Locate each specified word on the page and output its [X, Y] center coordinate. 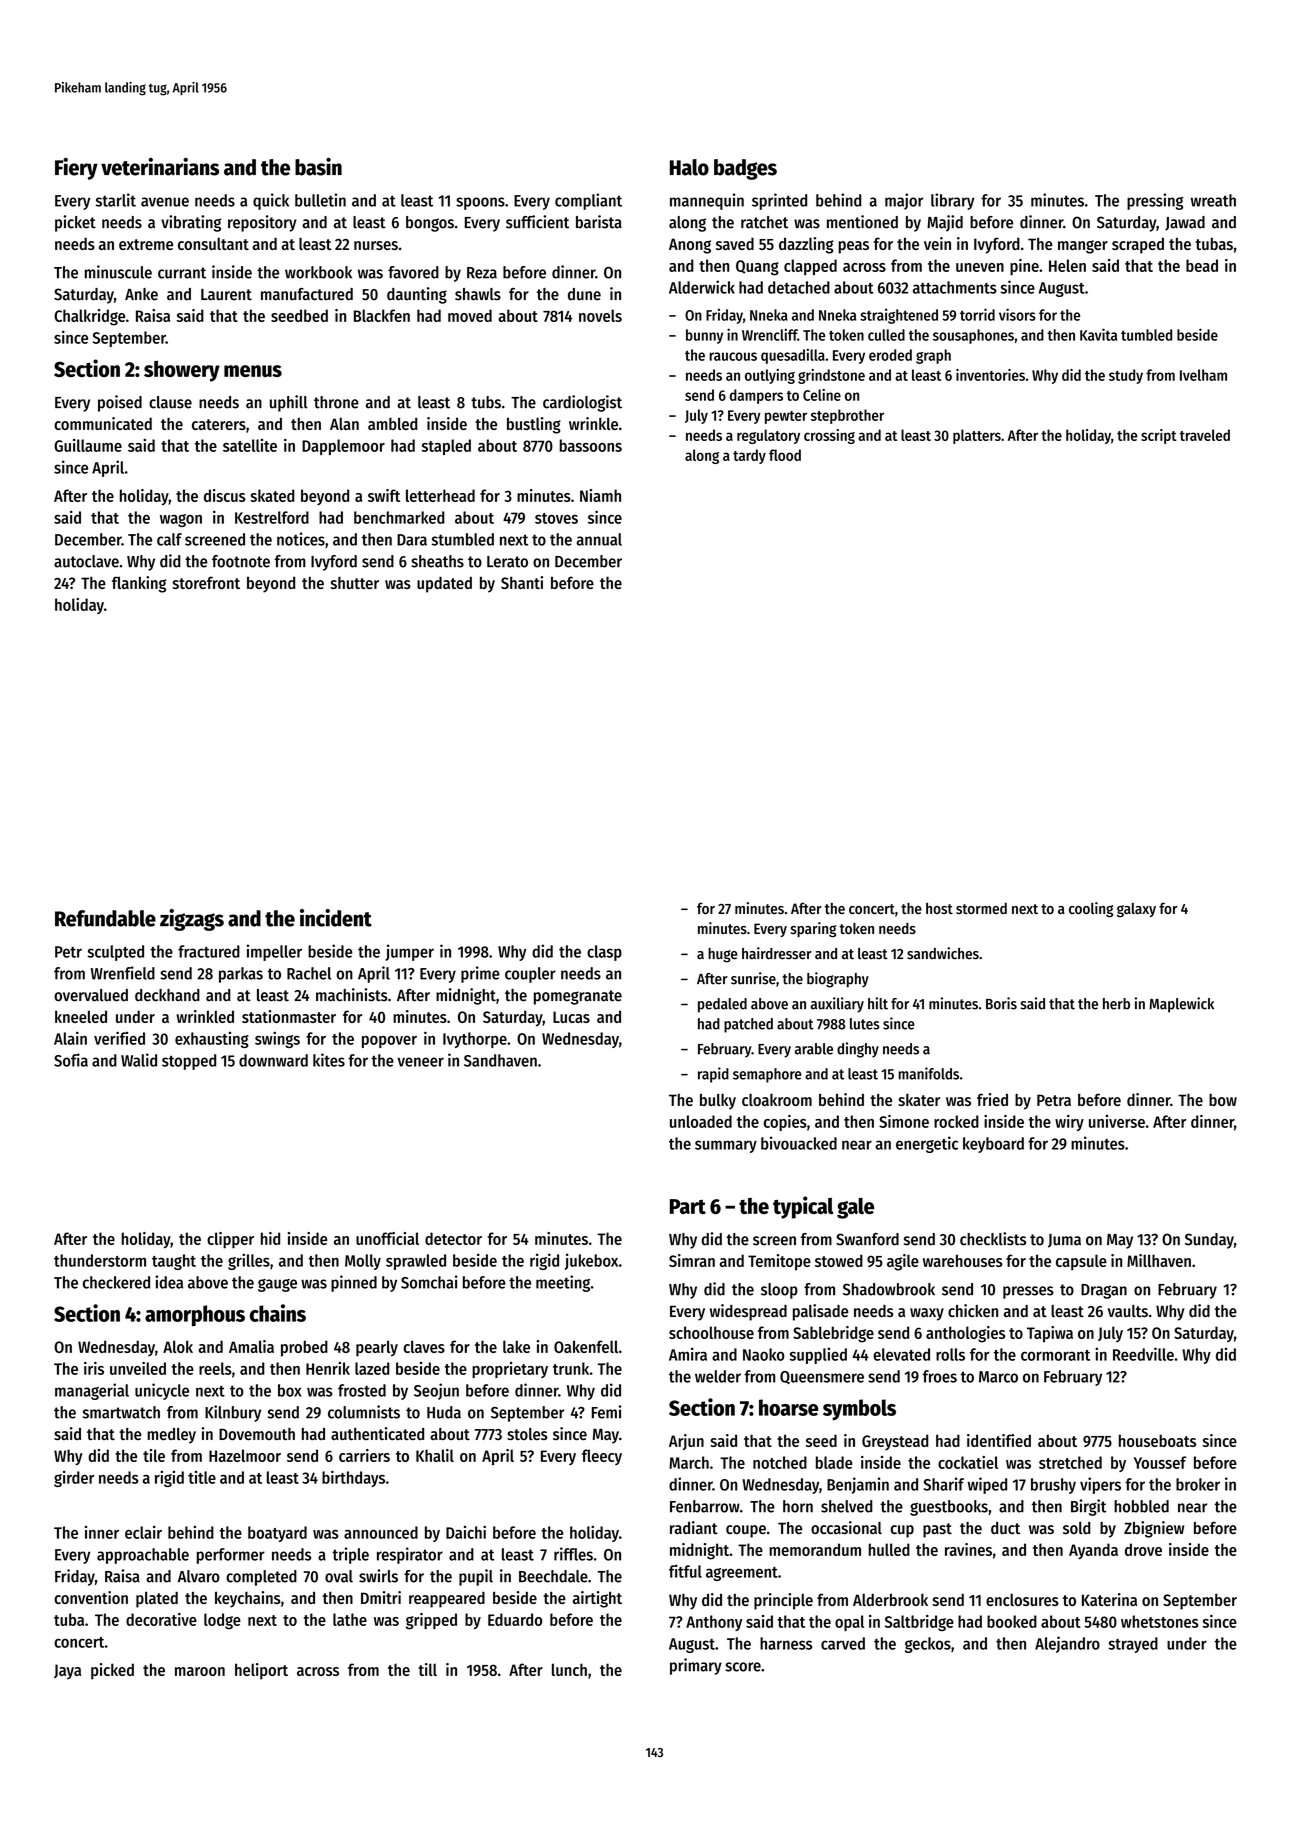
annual [599, 539]
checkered [116, 1282]
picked [112, 1671]
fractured [209, 951]
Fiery [76, 169]
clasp [604, 953]
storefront [206, 582]
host [939, 908]
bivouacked [799, 1143]
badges [745, 169]
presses [1028, 1292]
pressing [1155, 201]
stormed [981, 908]
